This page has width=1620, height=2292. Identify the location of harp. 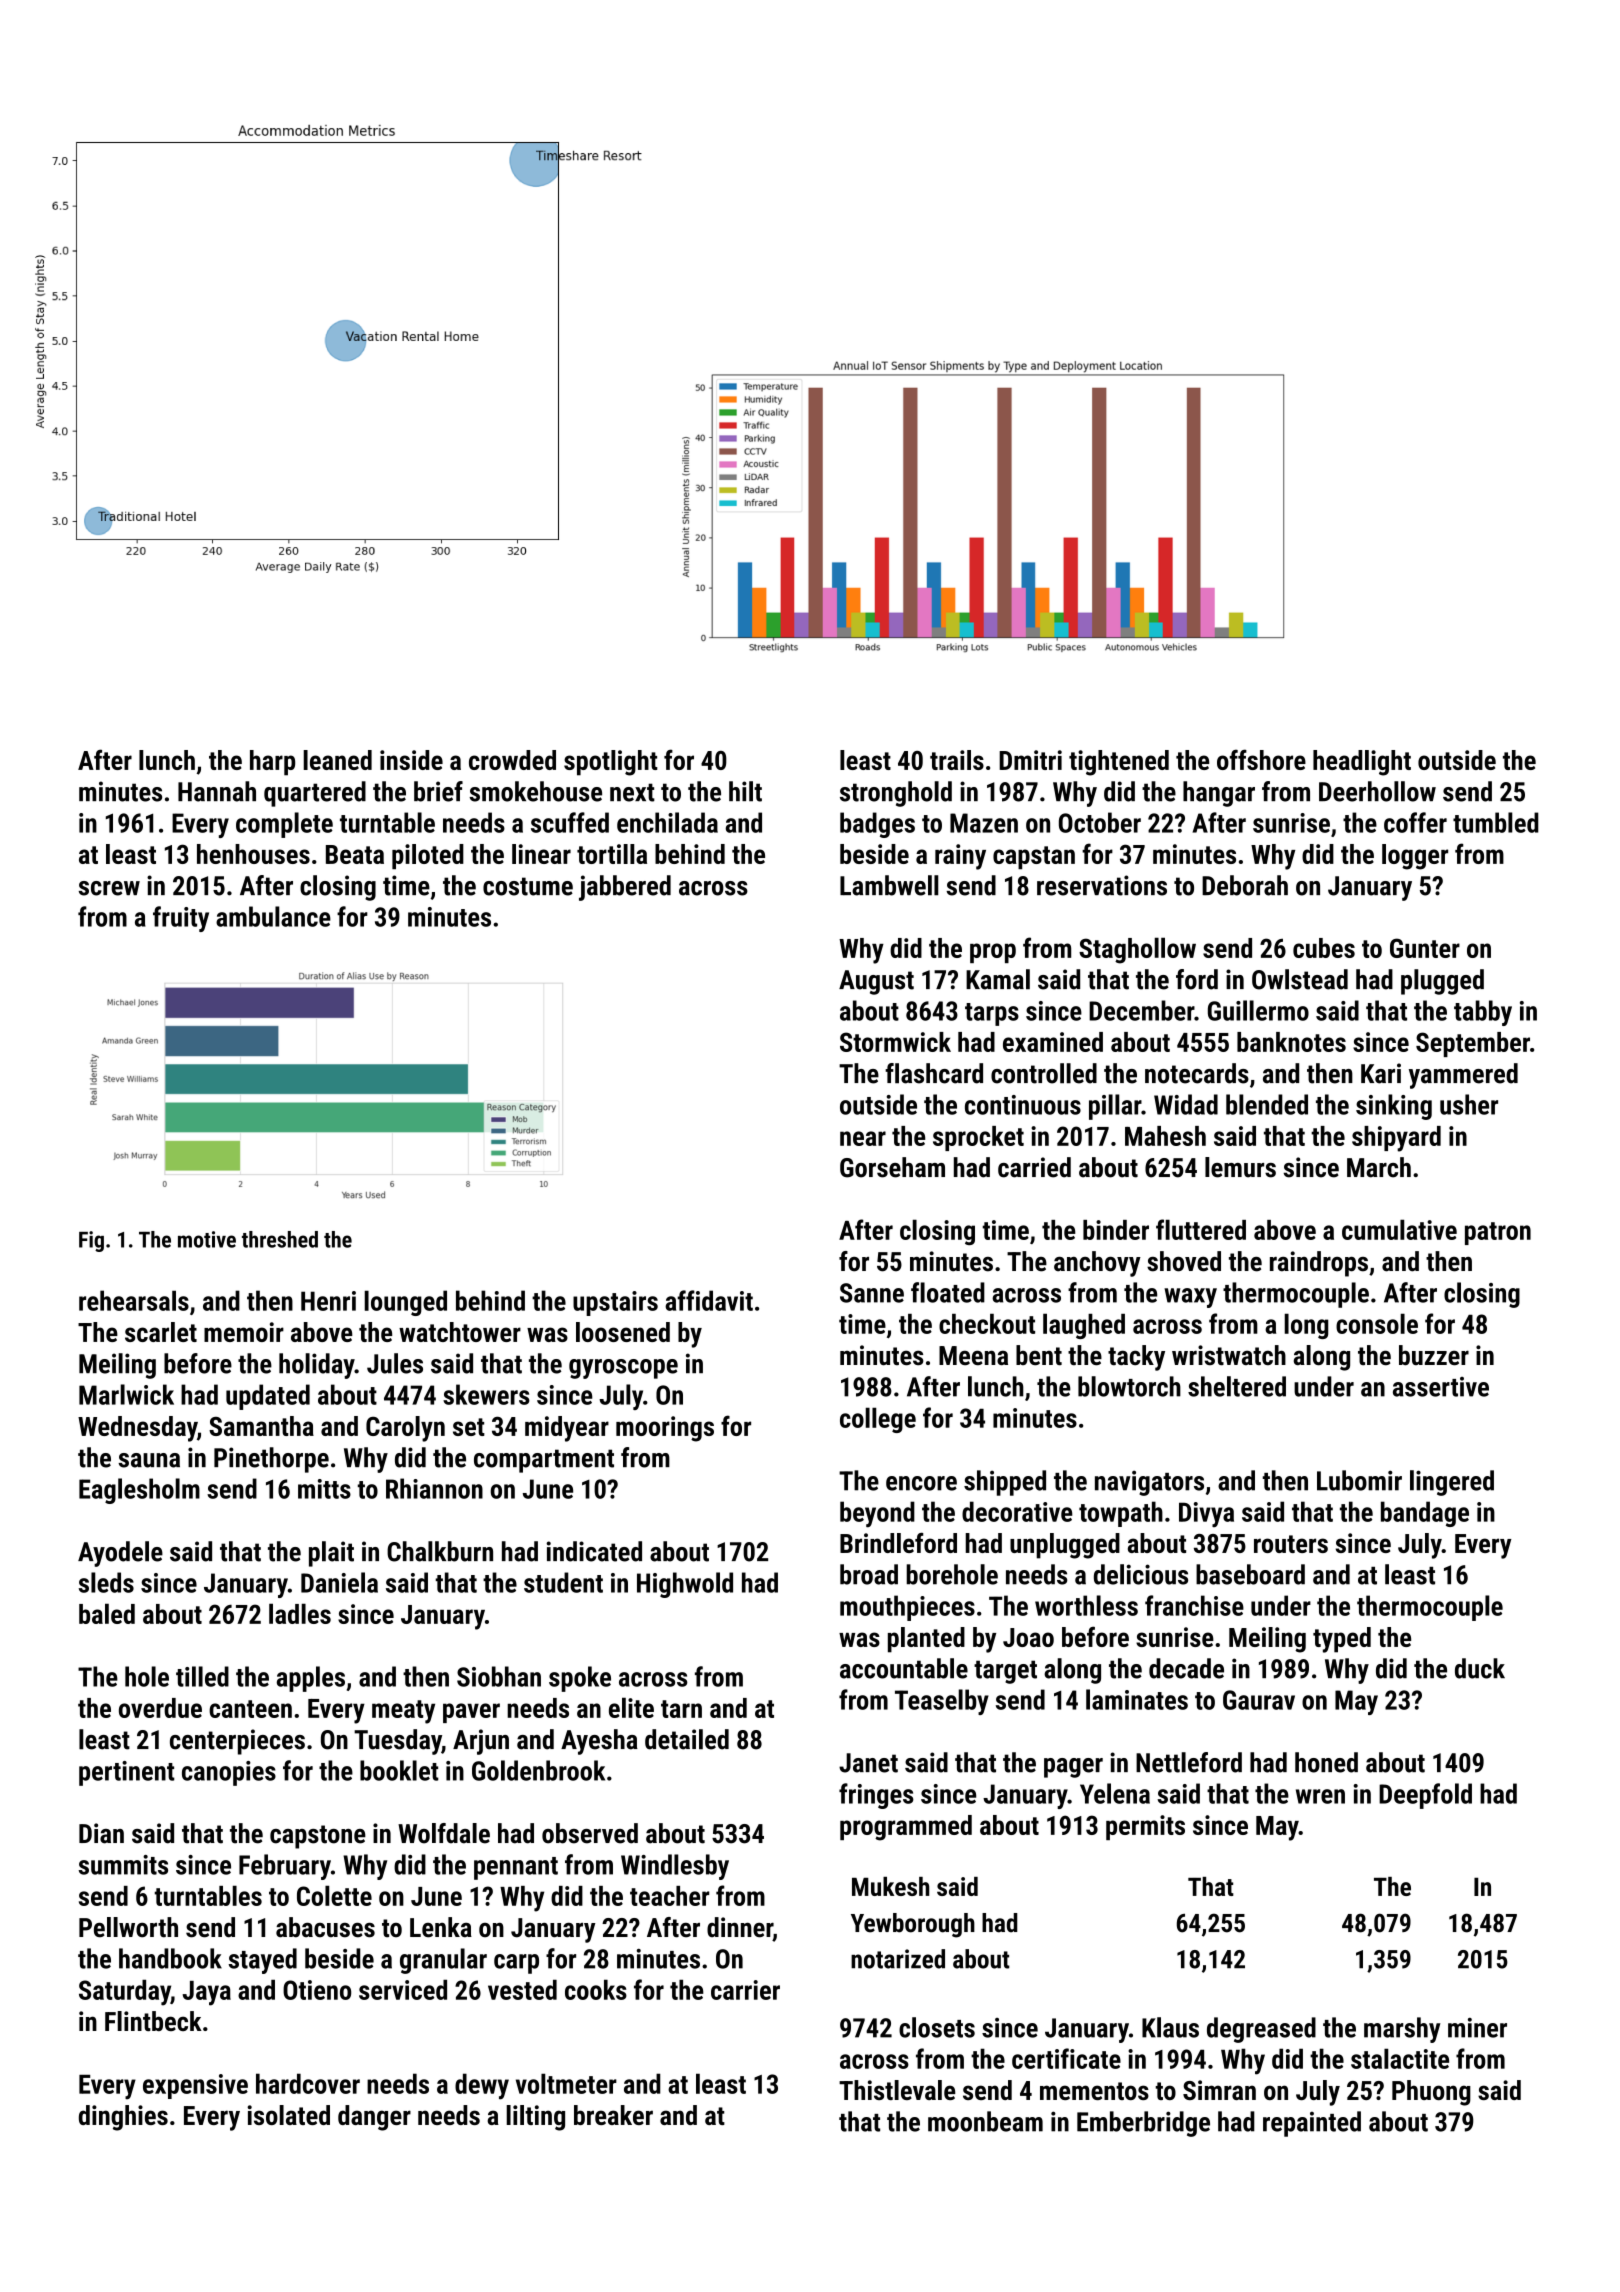
(272, 763).
